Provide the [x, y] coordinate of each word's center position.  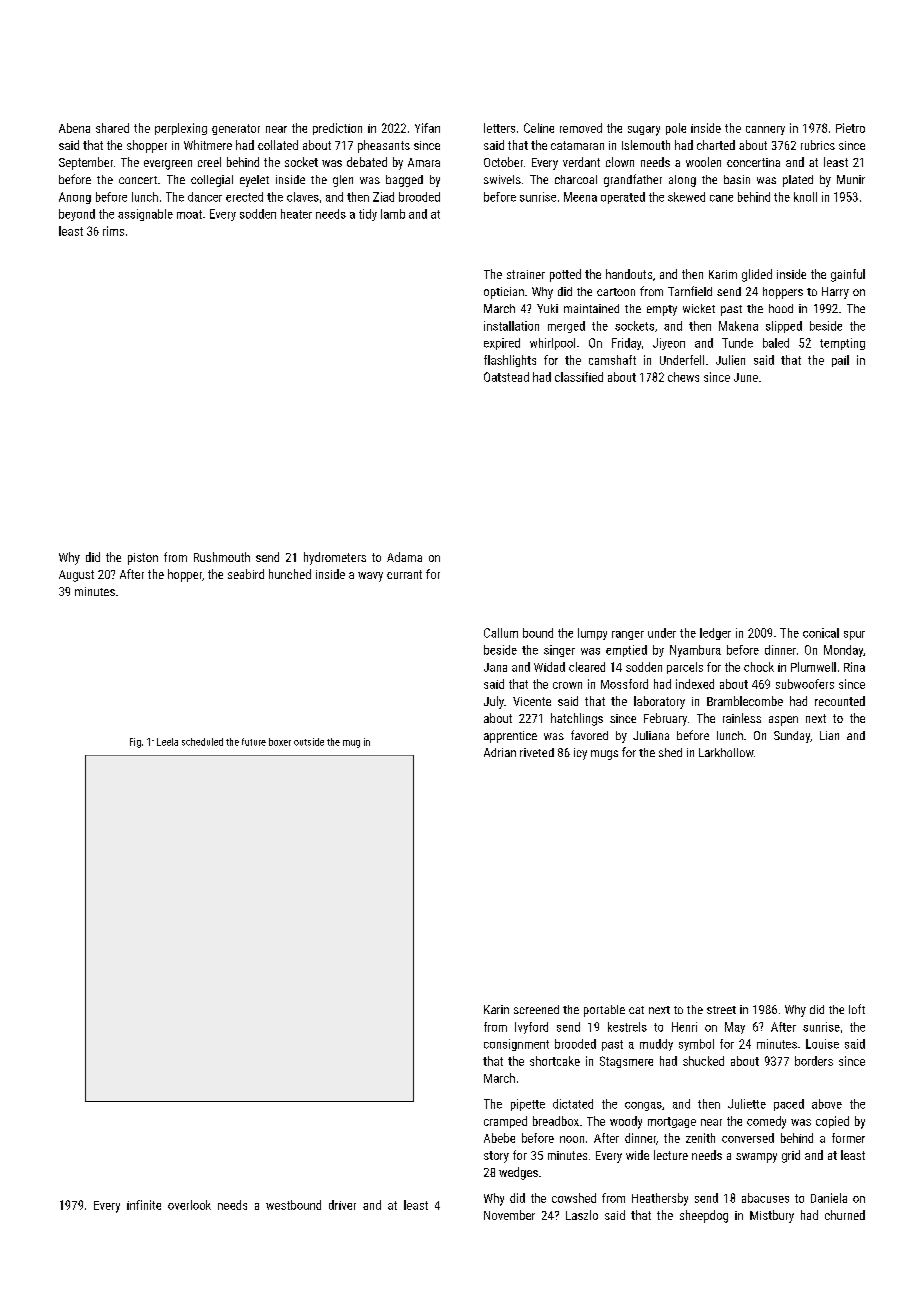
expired [502, 344]
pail [840, 361]
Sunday [792, 737]
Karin [496, 1009]
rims [113, 231]
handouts [629, 274]
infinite [144, 1205]
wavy [370, 577]
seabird [246, 574]
